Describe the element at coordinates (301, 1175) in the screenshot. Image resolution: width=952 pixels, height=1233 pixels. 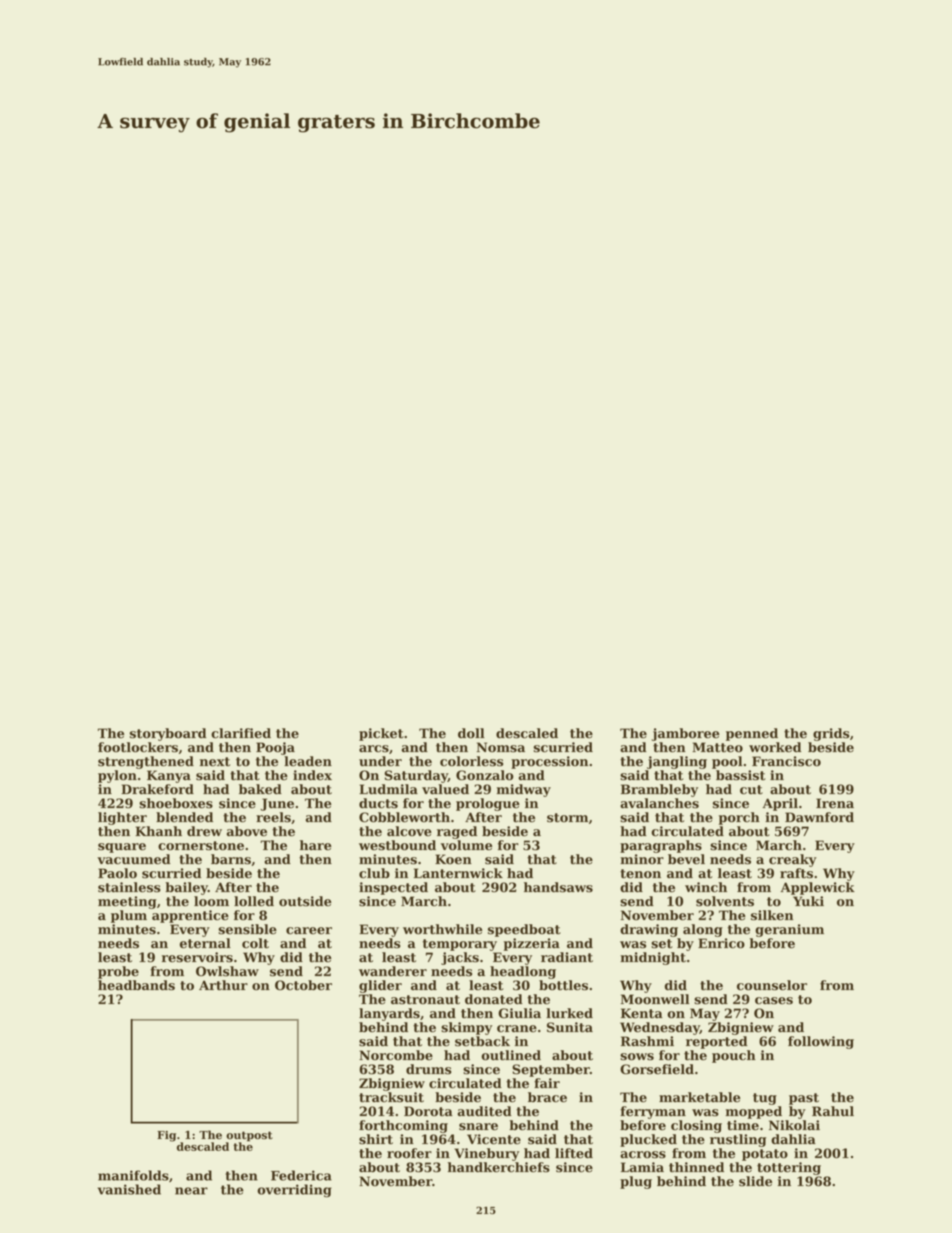
I see `Federica` at that location.
